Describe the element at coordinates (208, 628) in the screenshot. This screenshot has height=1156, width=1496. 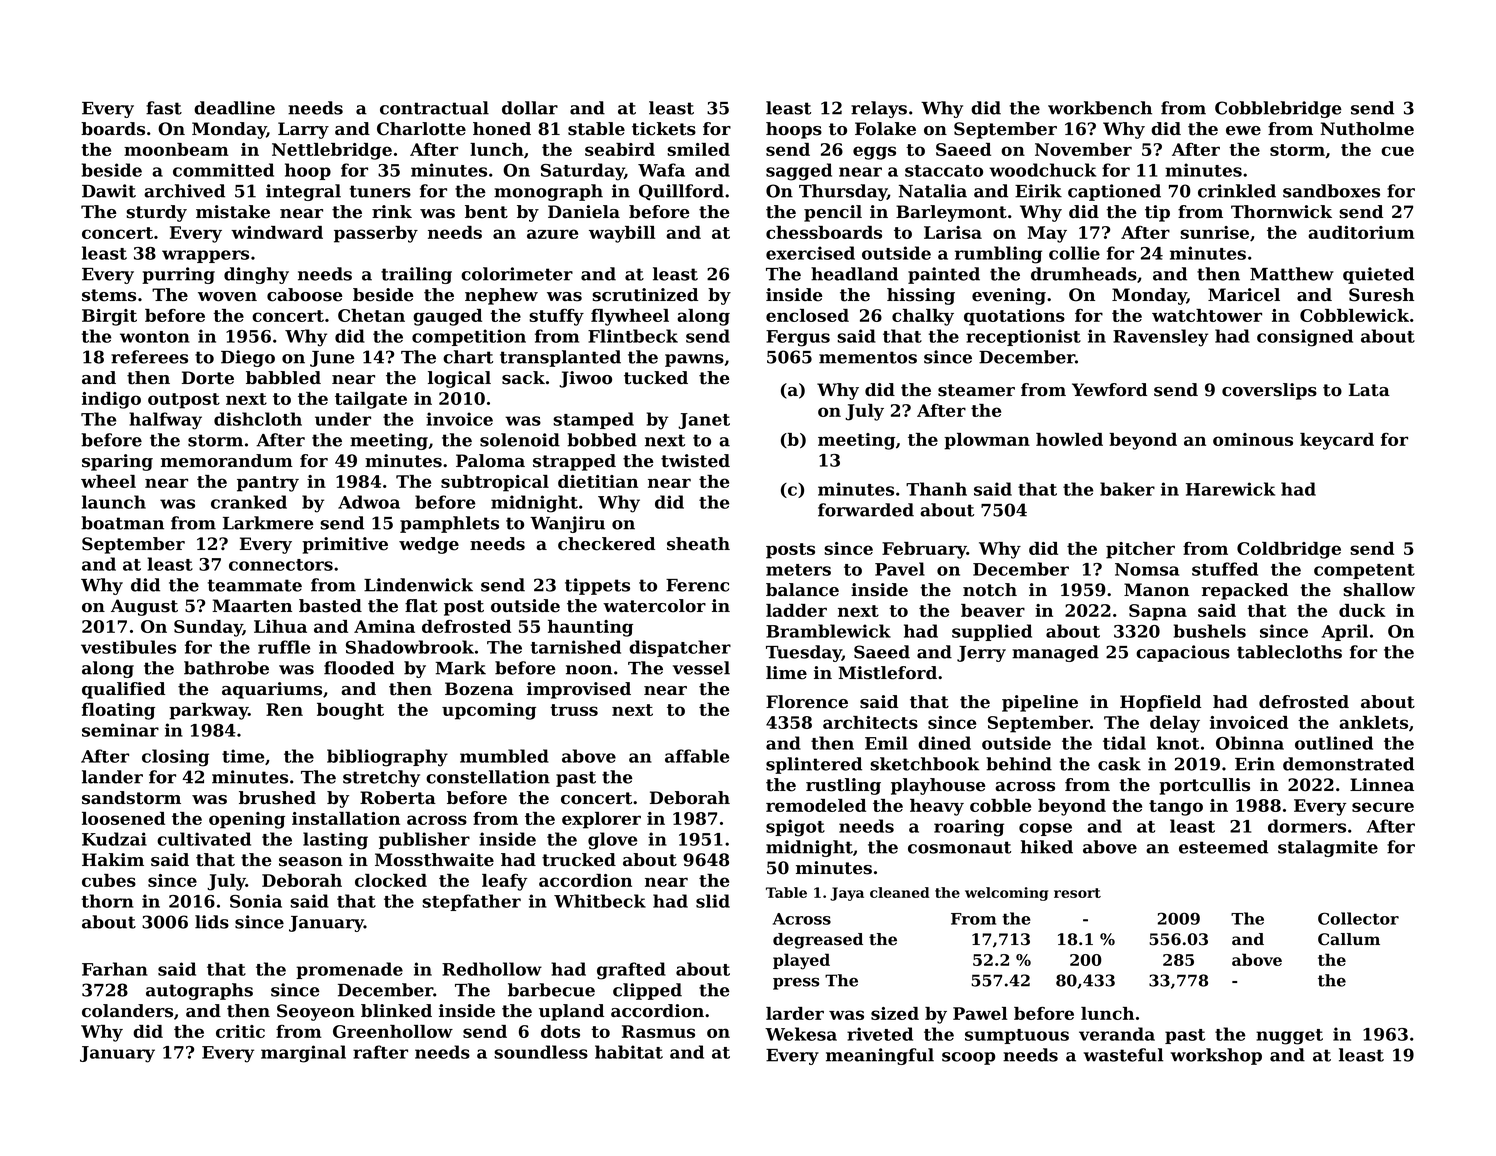
I see `Sunday` at that location.
